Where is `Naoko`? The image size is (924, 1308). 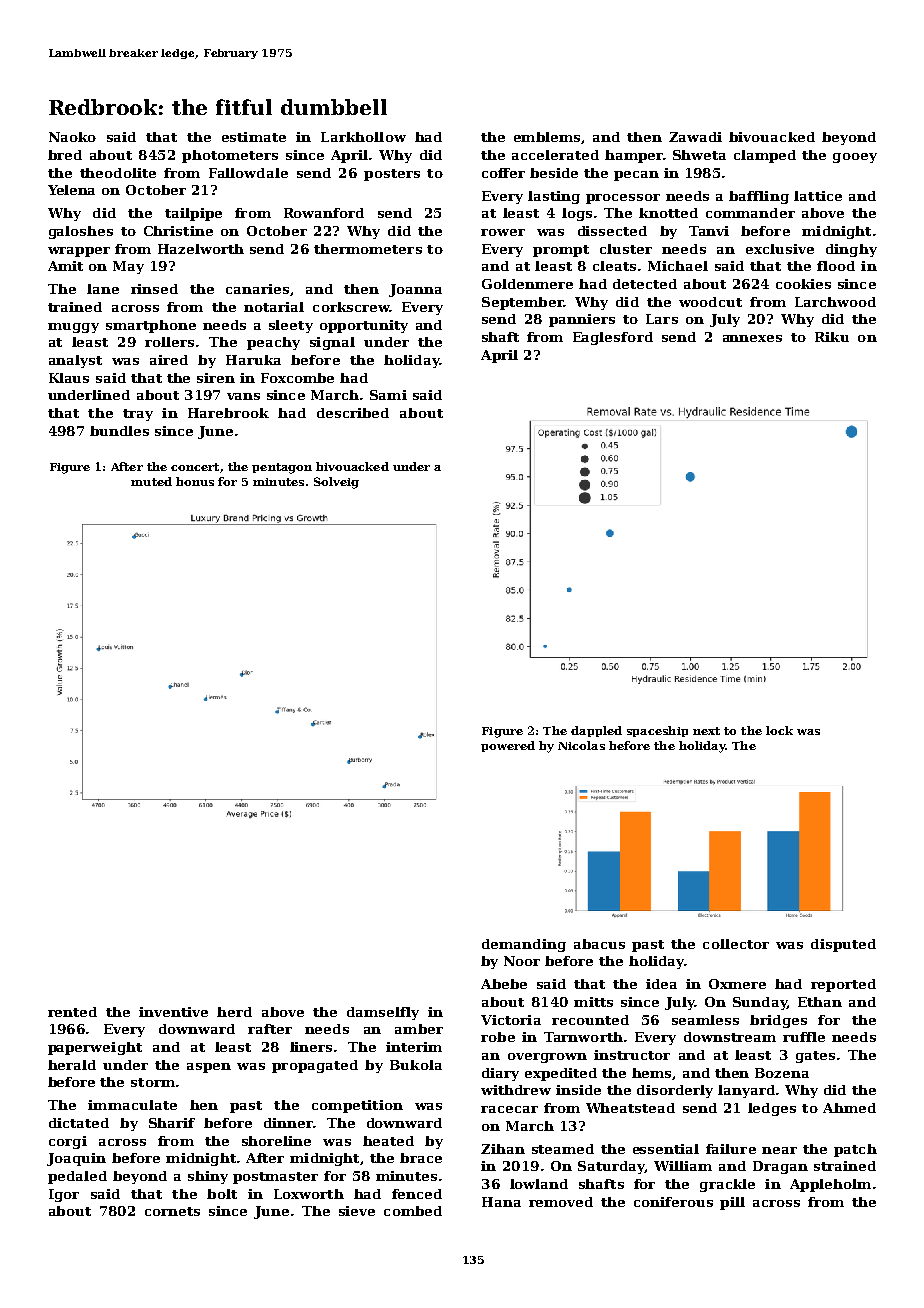 Naoko is located at coordinates (72, 137).
